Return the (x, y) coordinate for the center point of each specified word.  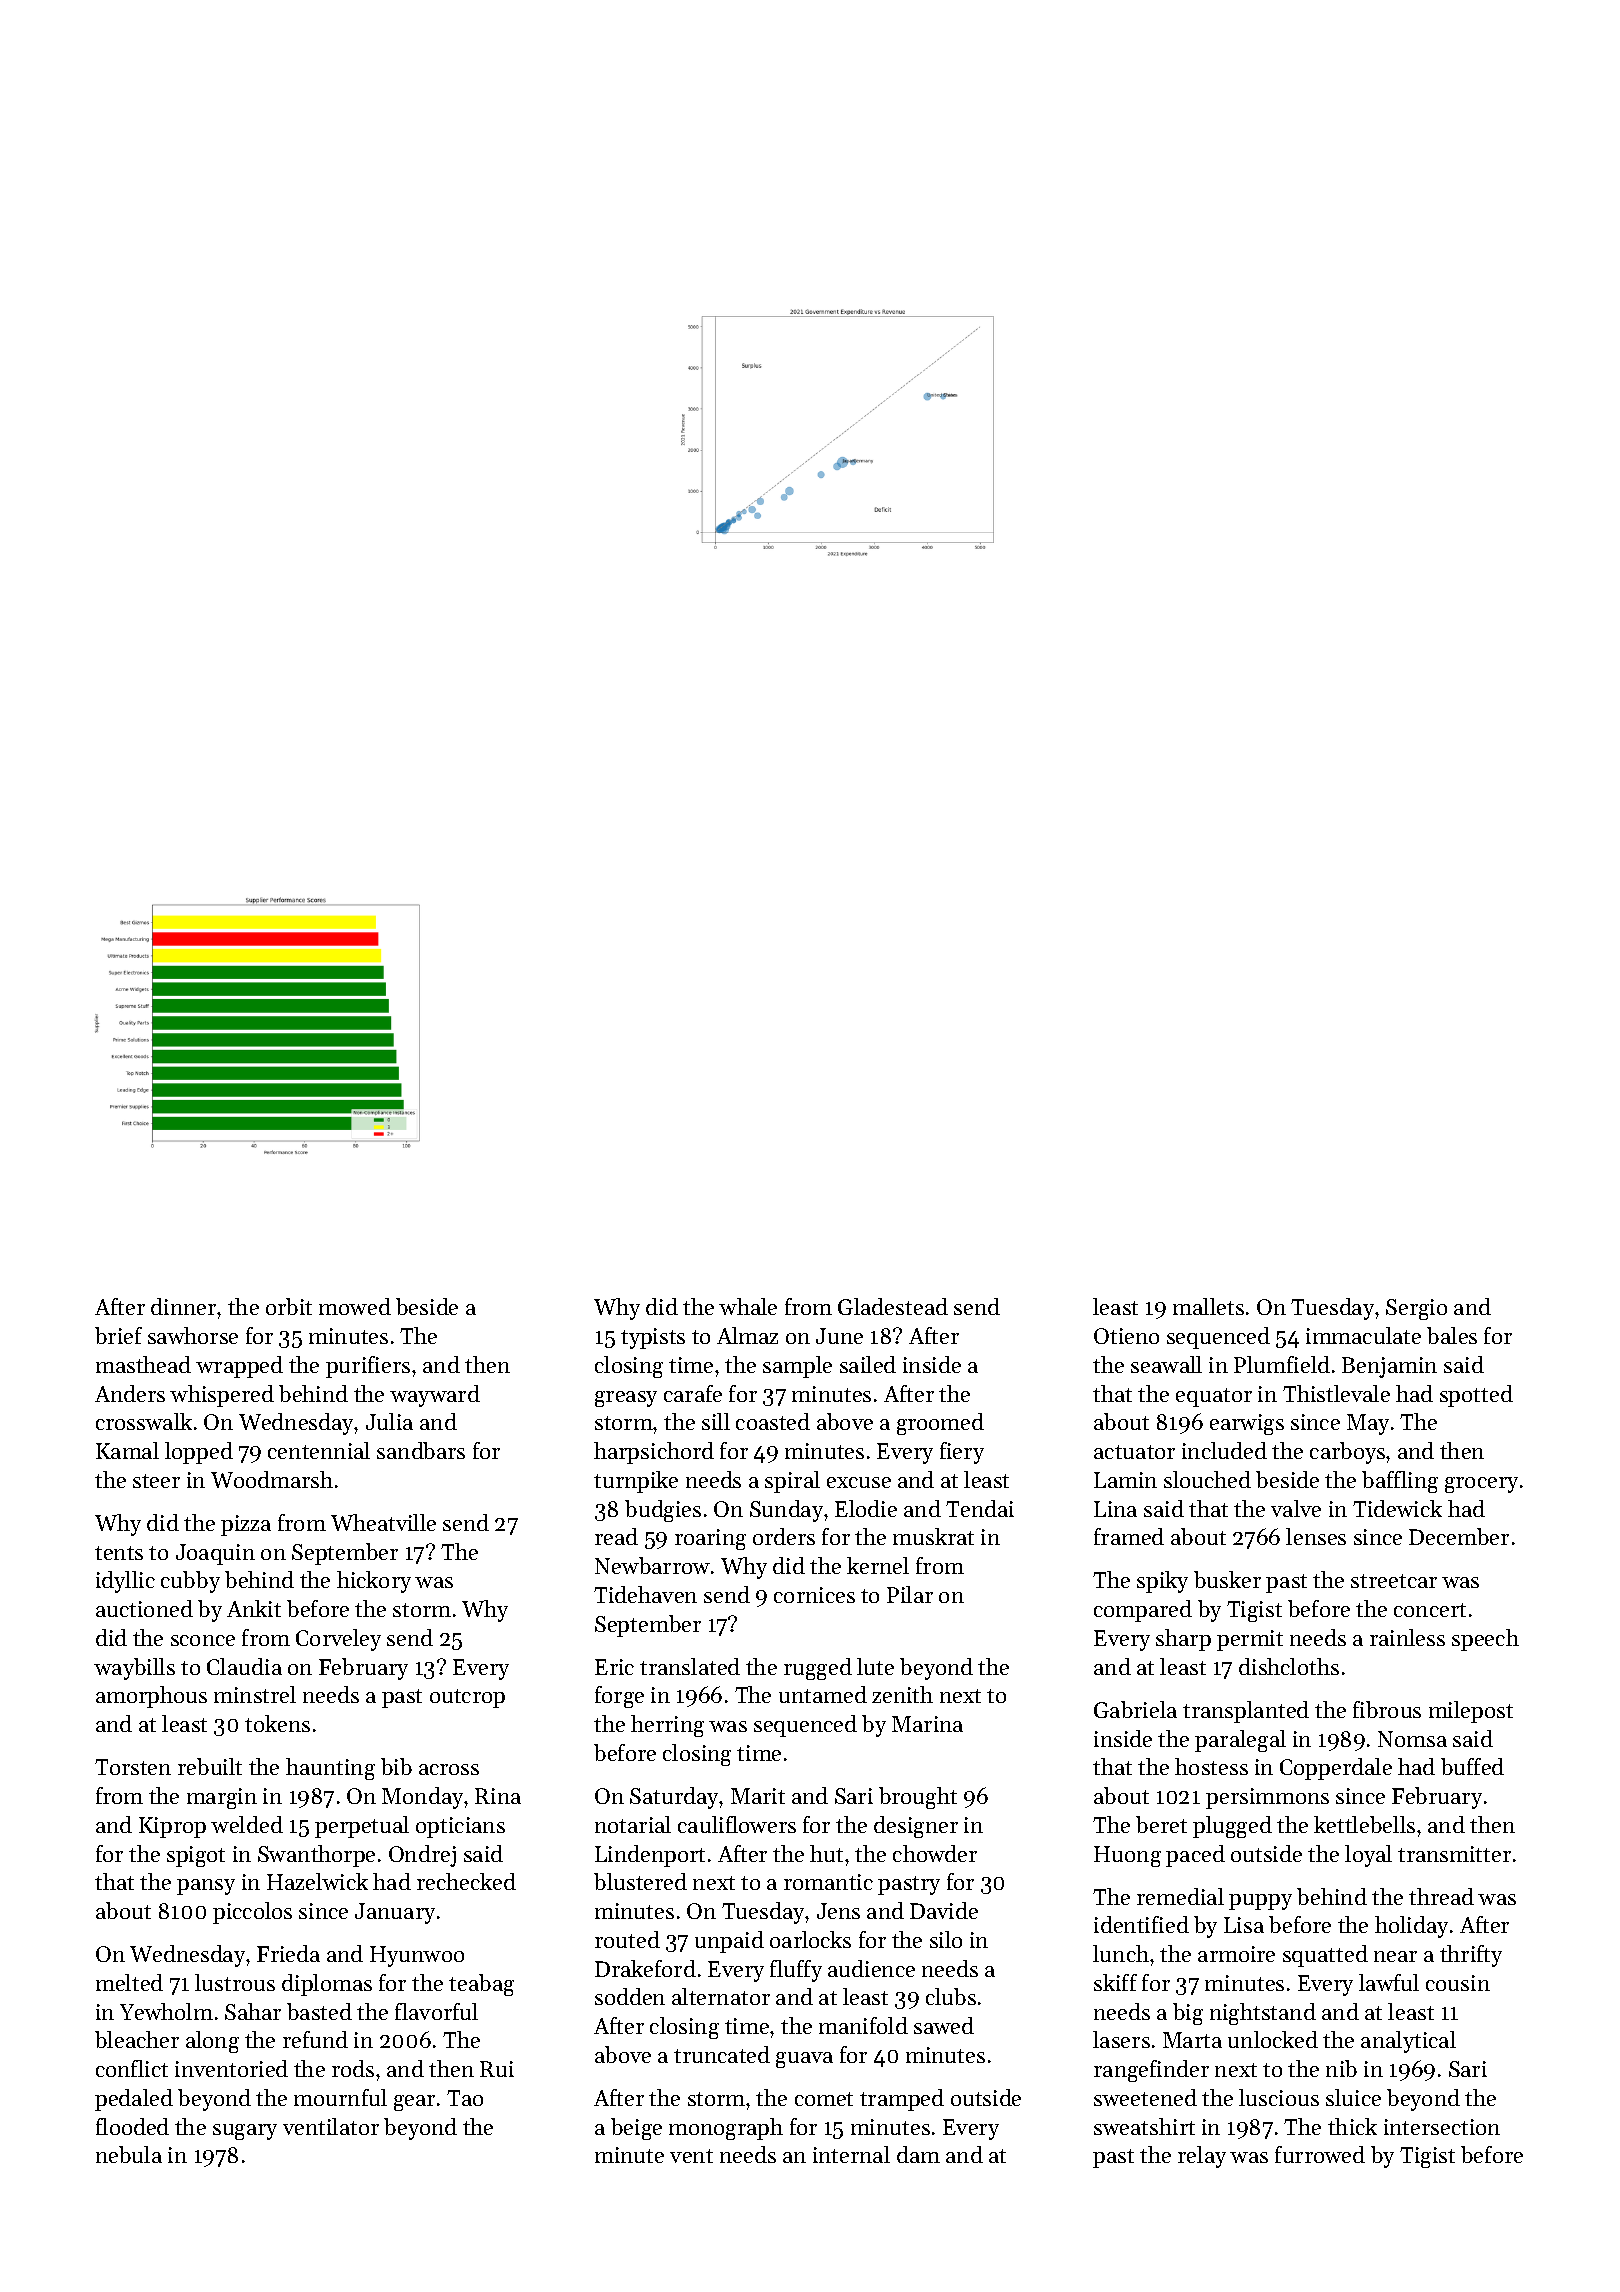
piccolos (252, 1913)
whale (748, 1306)
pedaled (134, 2100)
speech (1485, 1640)
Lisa (1244, 1925)
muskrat (933, 1536)
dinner (183, 1306)
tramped (902, 2100)
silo (946, 1939)
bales (1452, 1335)
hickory (374, 1582)
